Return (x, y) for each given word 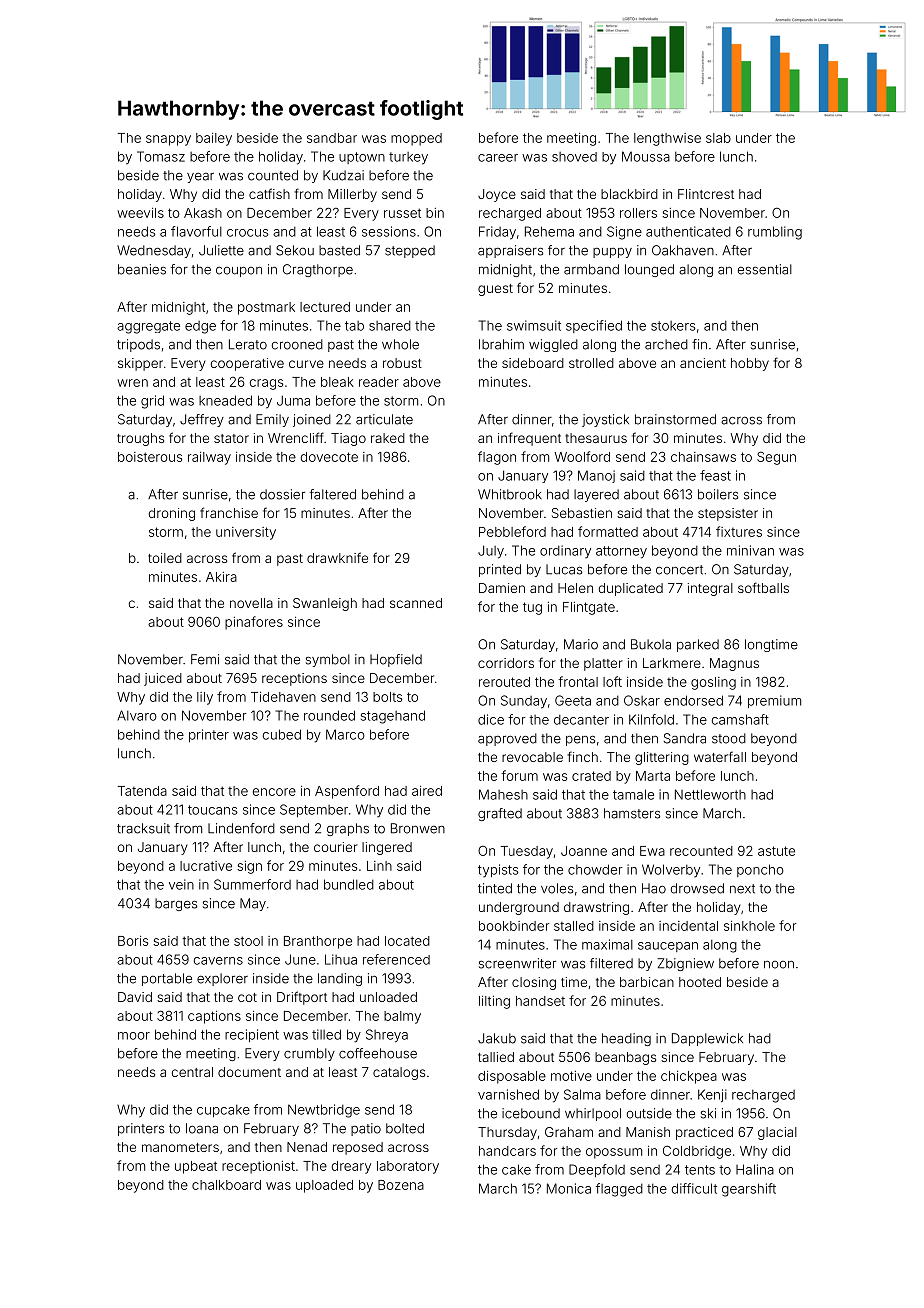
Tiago (348, 439)
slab (718, 138)
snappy (168, 140)
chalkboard (226, 1185)
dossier (282, 494)
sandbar (332, 138)
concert (679, 570)
